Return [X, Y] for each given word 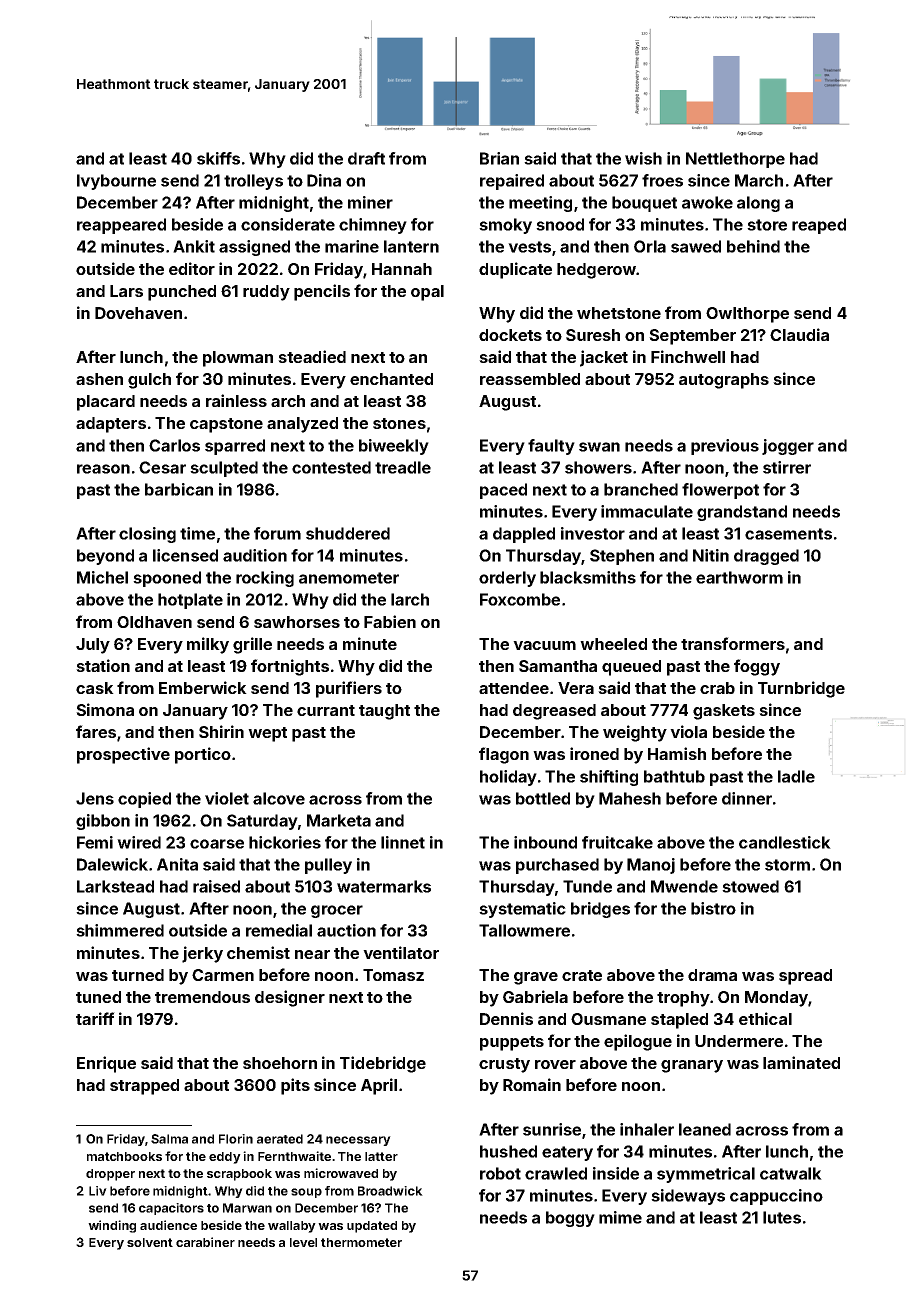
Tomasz [393, 975]
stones [399, 423]
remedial [279, 930]
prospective [123, 755]
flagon [504, 755]
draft [366, 158]
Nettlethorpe [735, 160]
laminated [801, 1062]
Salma [169, 1139]
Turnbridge [801, 689]
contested [331, 467]
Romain [532, 1084]
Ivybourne [116, 182]
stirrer [787, 467]
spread [805, 977]
